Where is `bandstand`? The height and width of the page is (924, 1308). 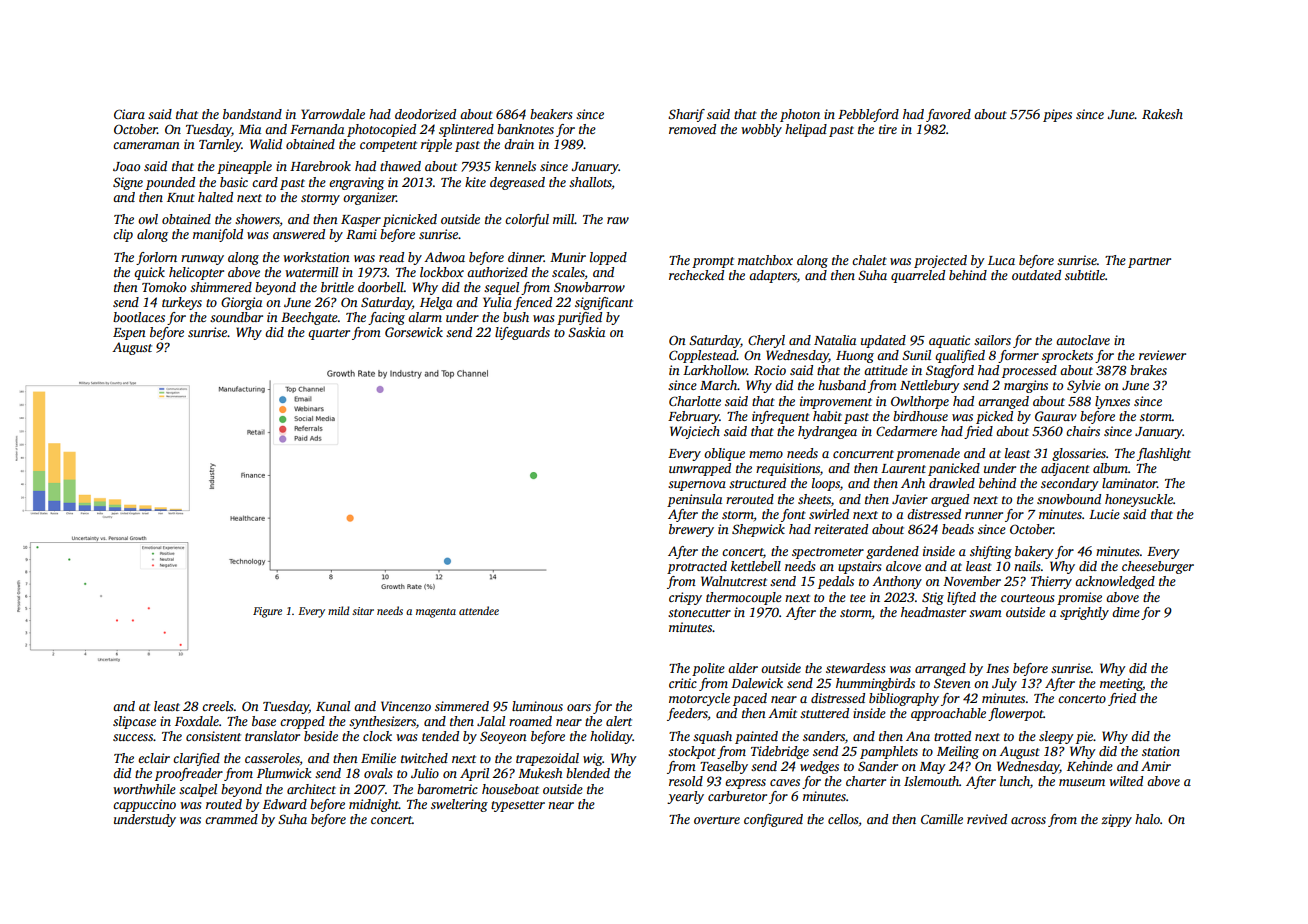
bandstand is located at coordinates (252, 114).
